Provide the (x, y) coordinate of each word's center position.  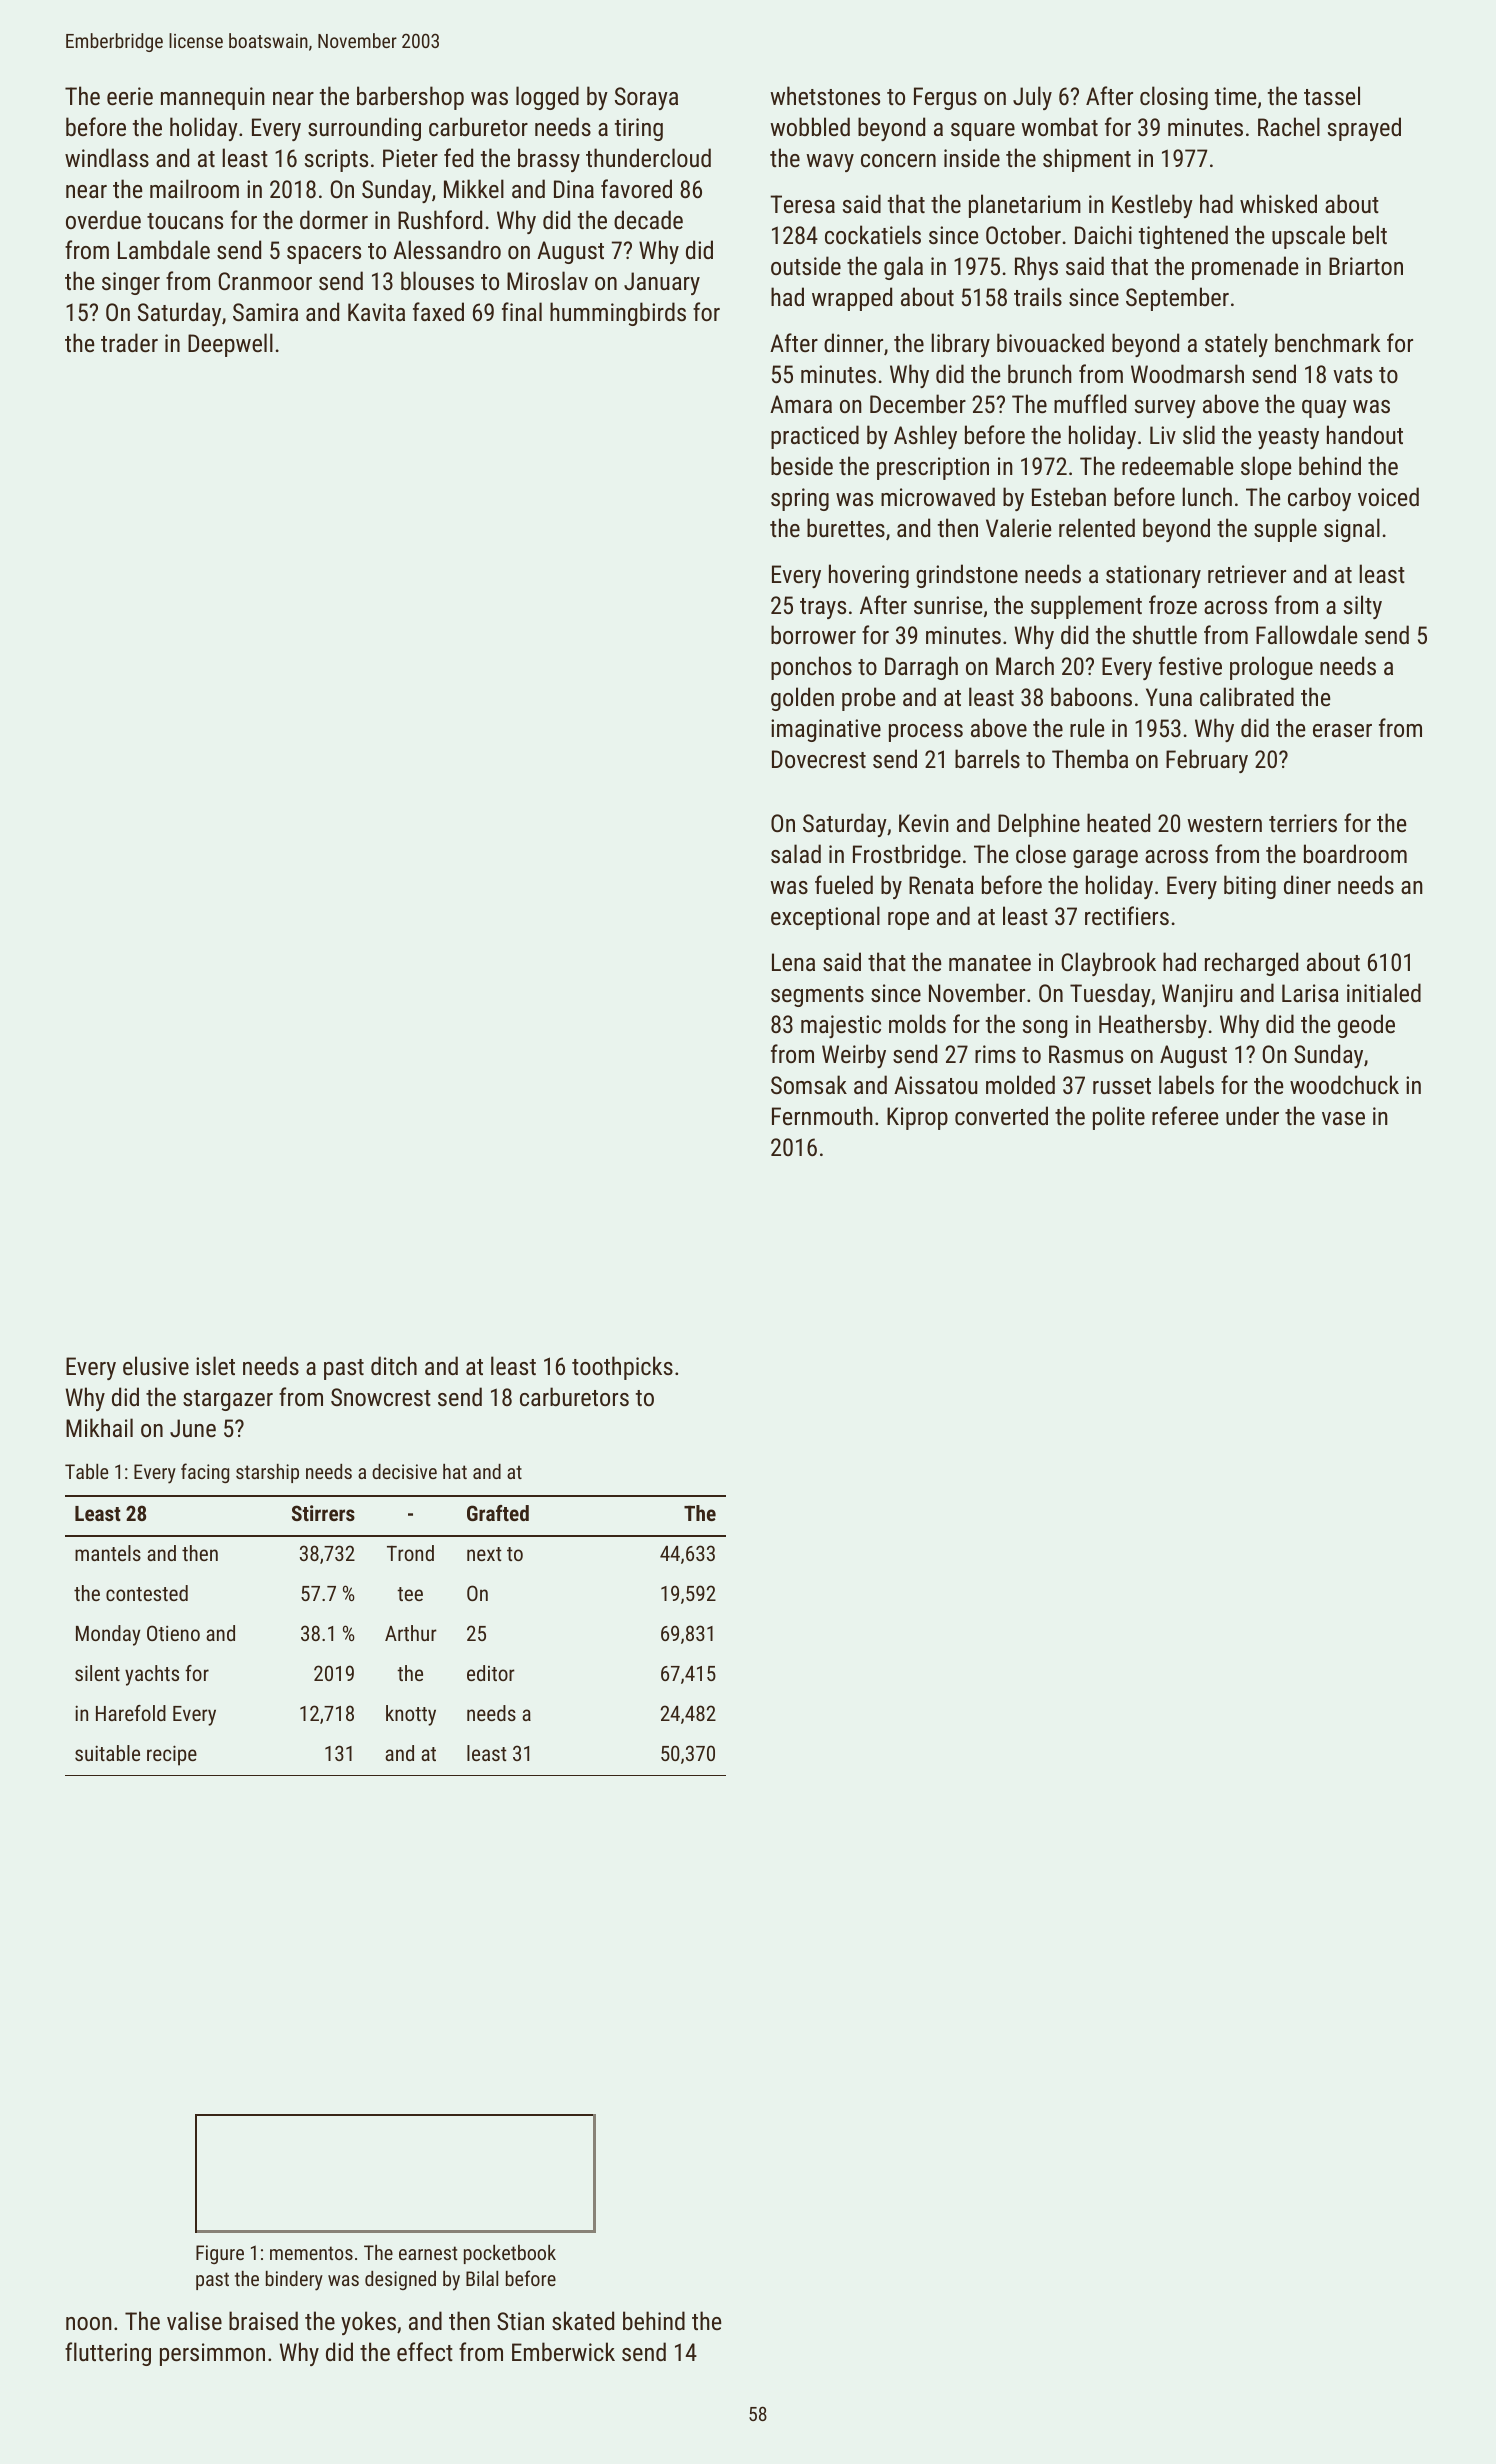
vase (1343, 1118)
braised (263, 2320)
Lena (793, 962)
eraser (1342, 730)
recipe (172, 1755)
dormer (334, 219)
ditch (394, 1365)
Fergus (945, 98)
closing (1174, 98)
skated (583, 2320)
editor (491, 1673)
